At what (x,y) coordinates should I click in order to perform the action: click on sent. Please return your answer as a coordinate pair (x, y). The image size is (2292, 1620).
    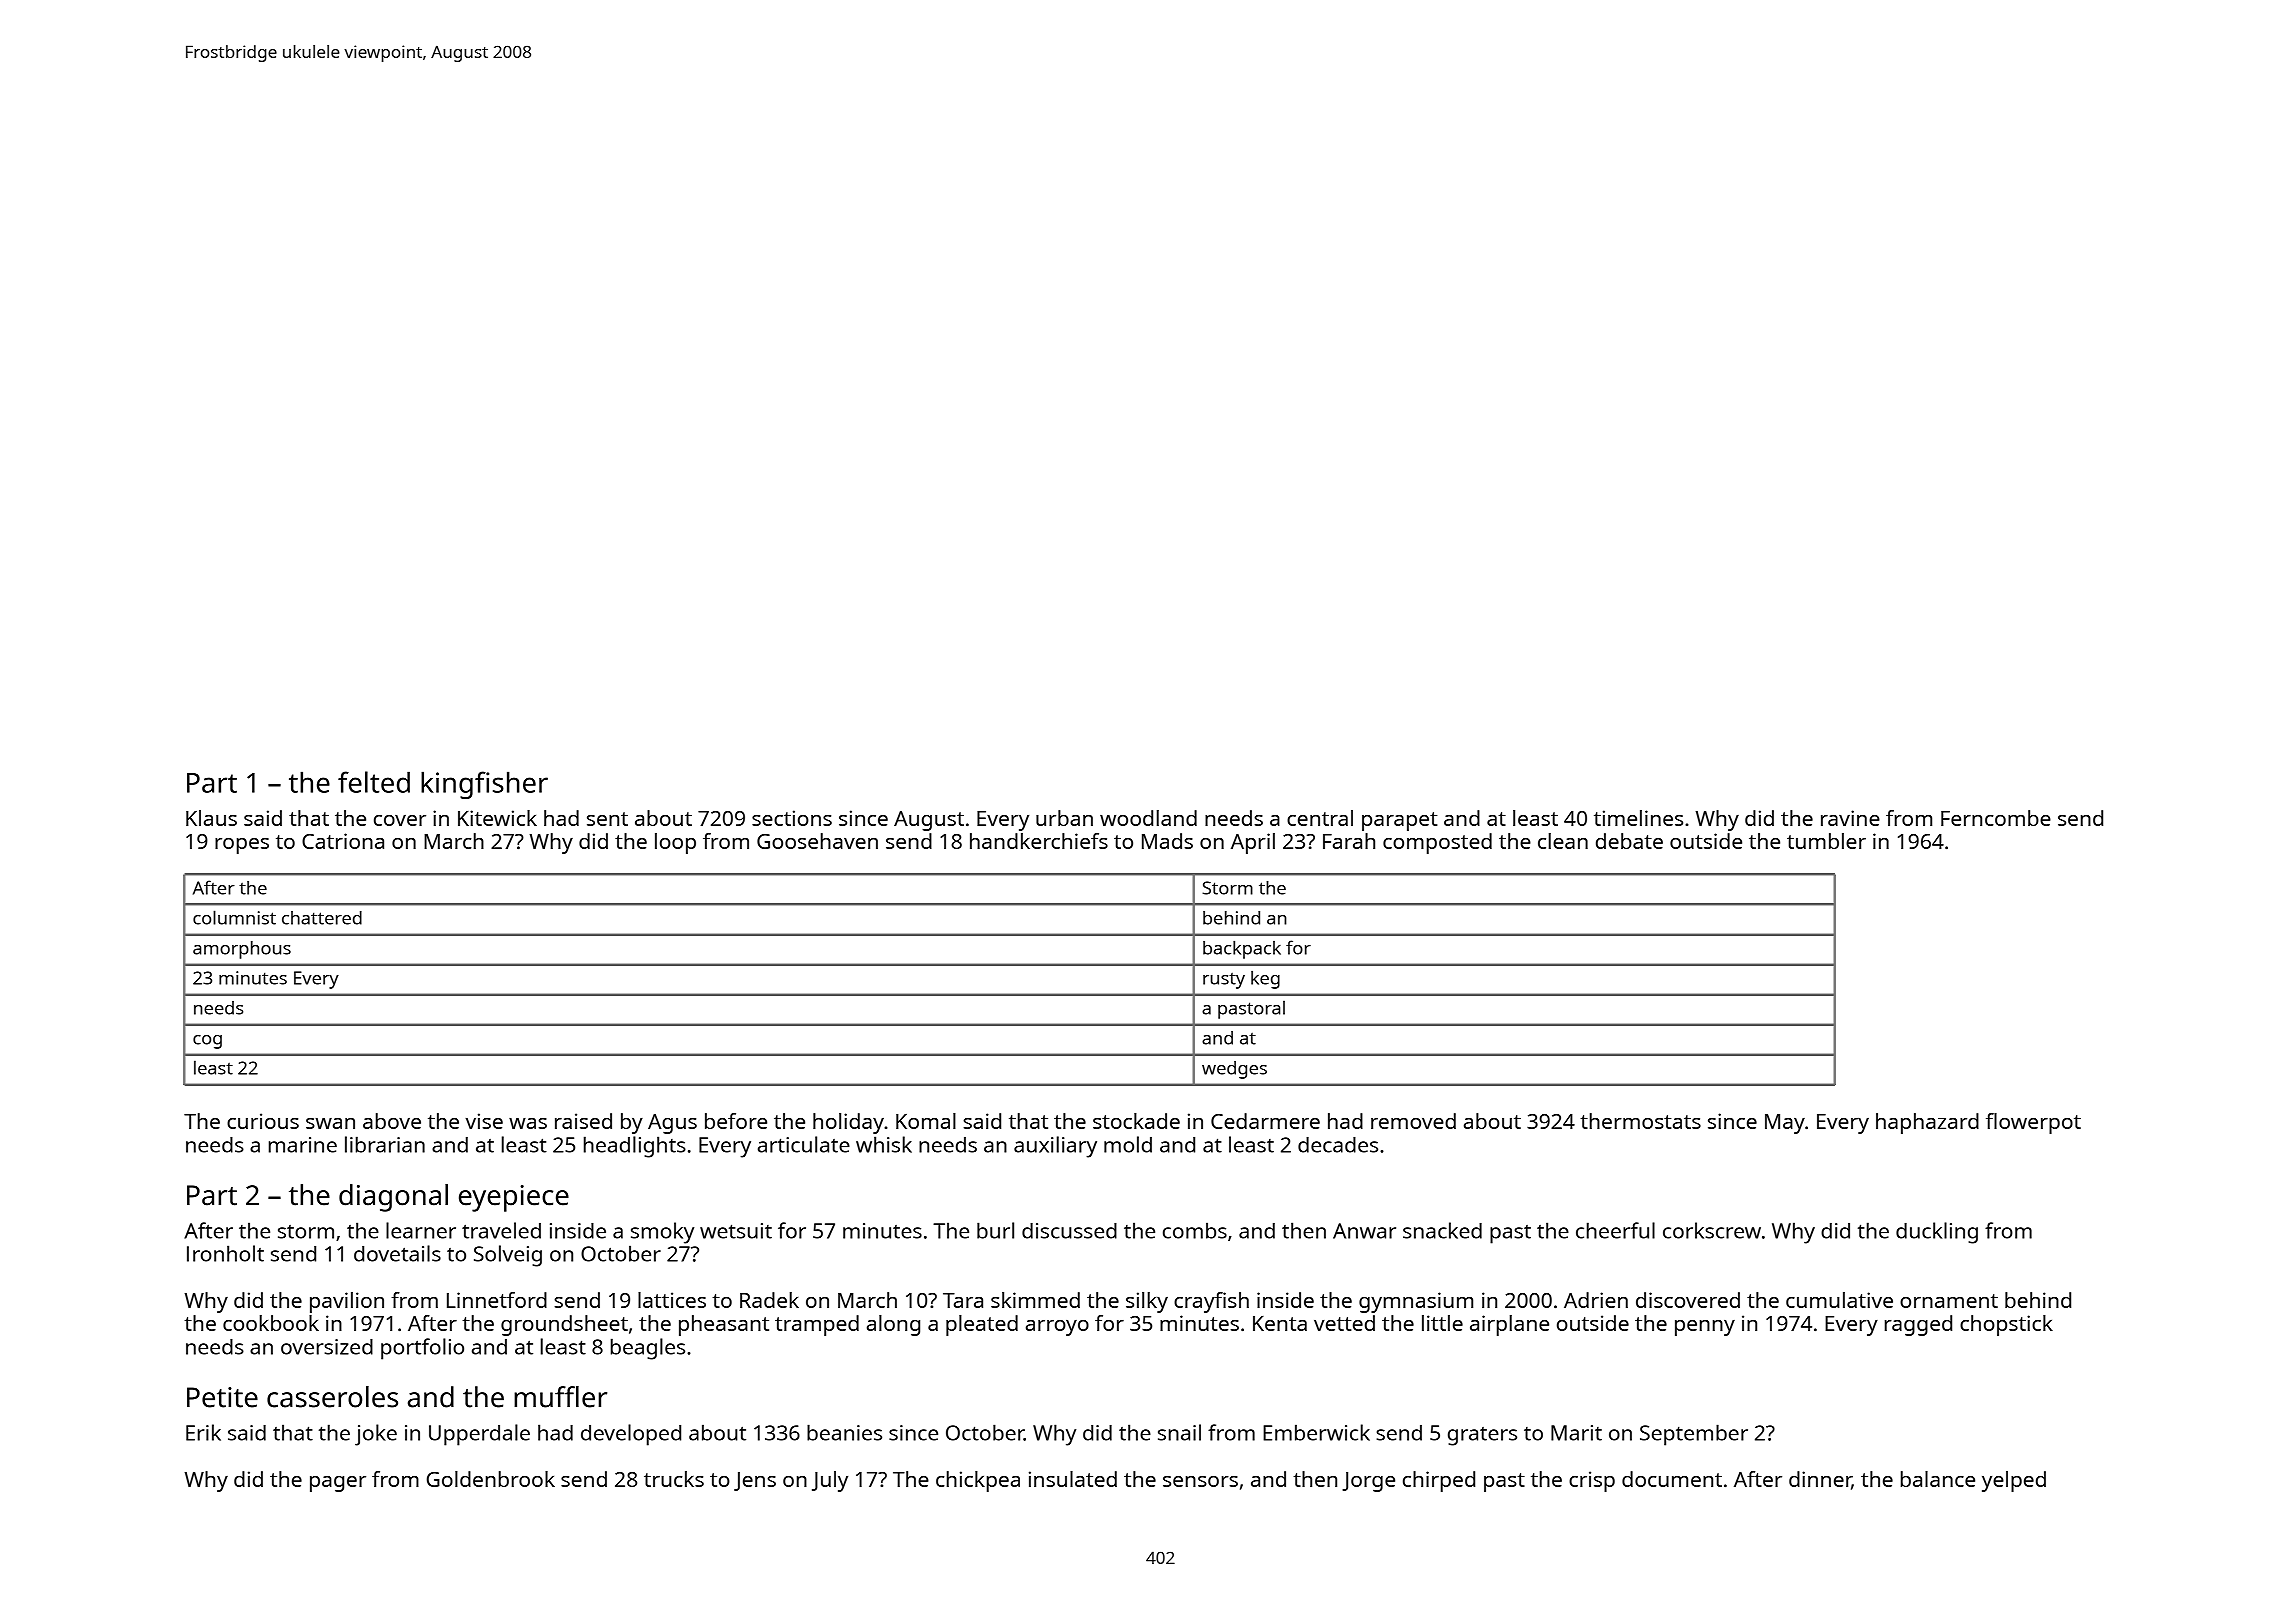
    Looking at the image, I should click on (607, 819).
